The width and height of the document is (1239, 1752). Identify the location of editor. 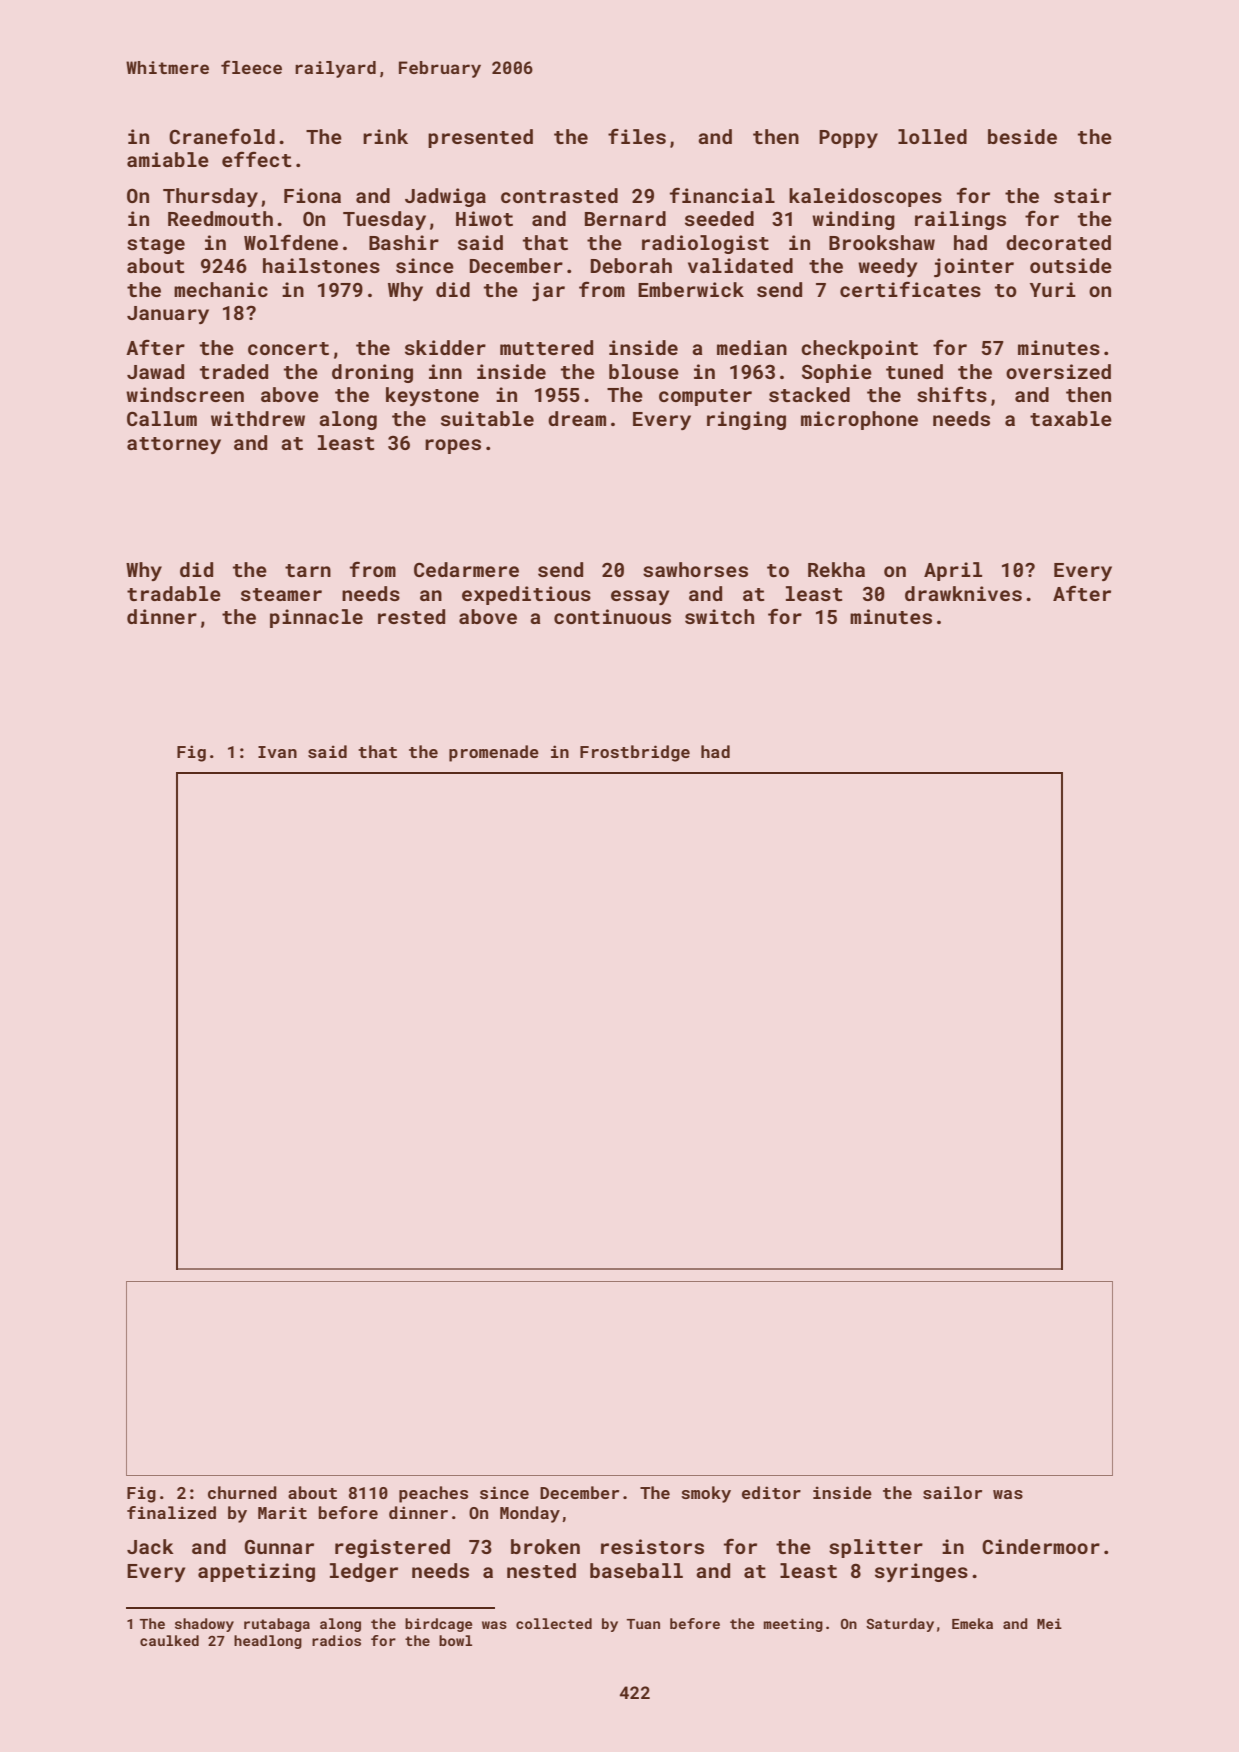
(771, 1492).
